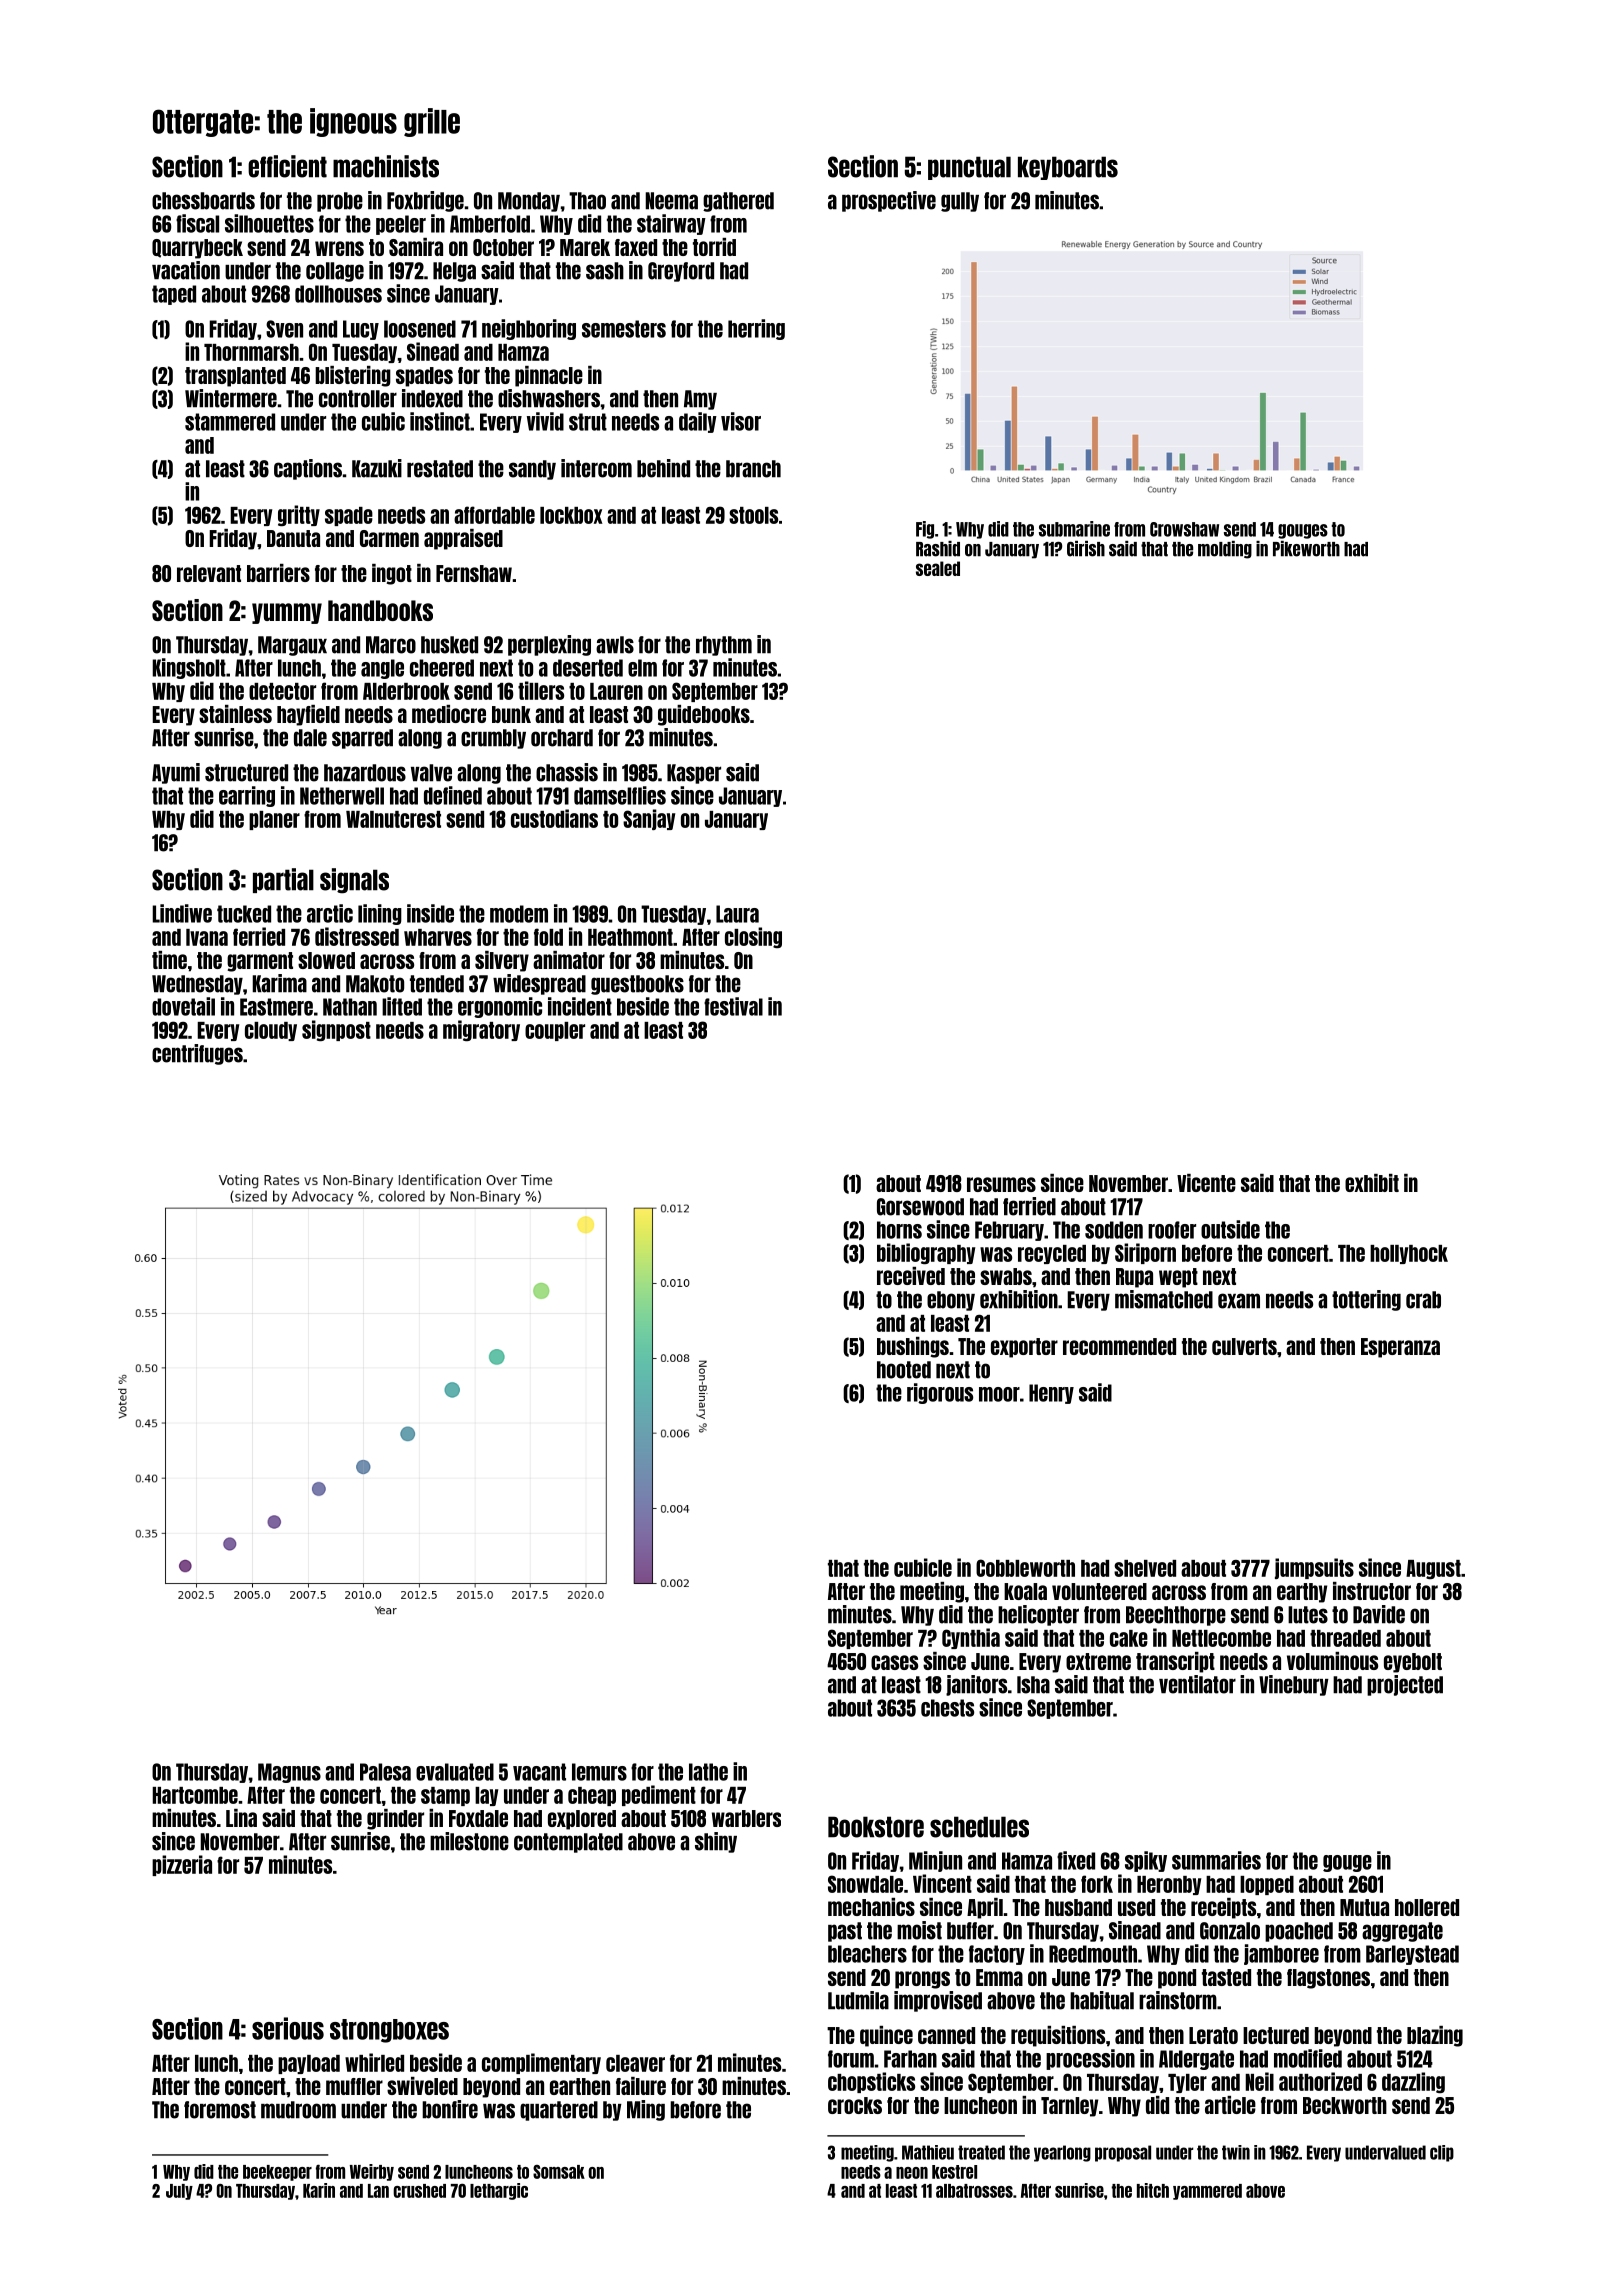  Describe the element at coordinates (282, 691) in the document. I see `detector` at that location.
